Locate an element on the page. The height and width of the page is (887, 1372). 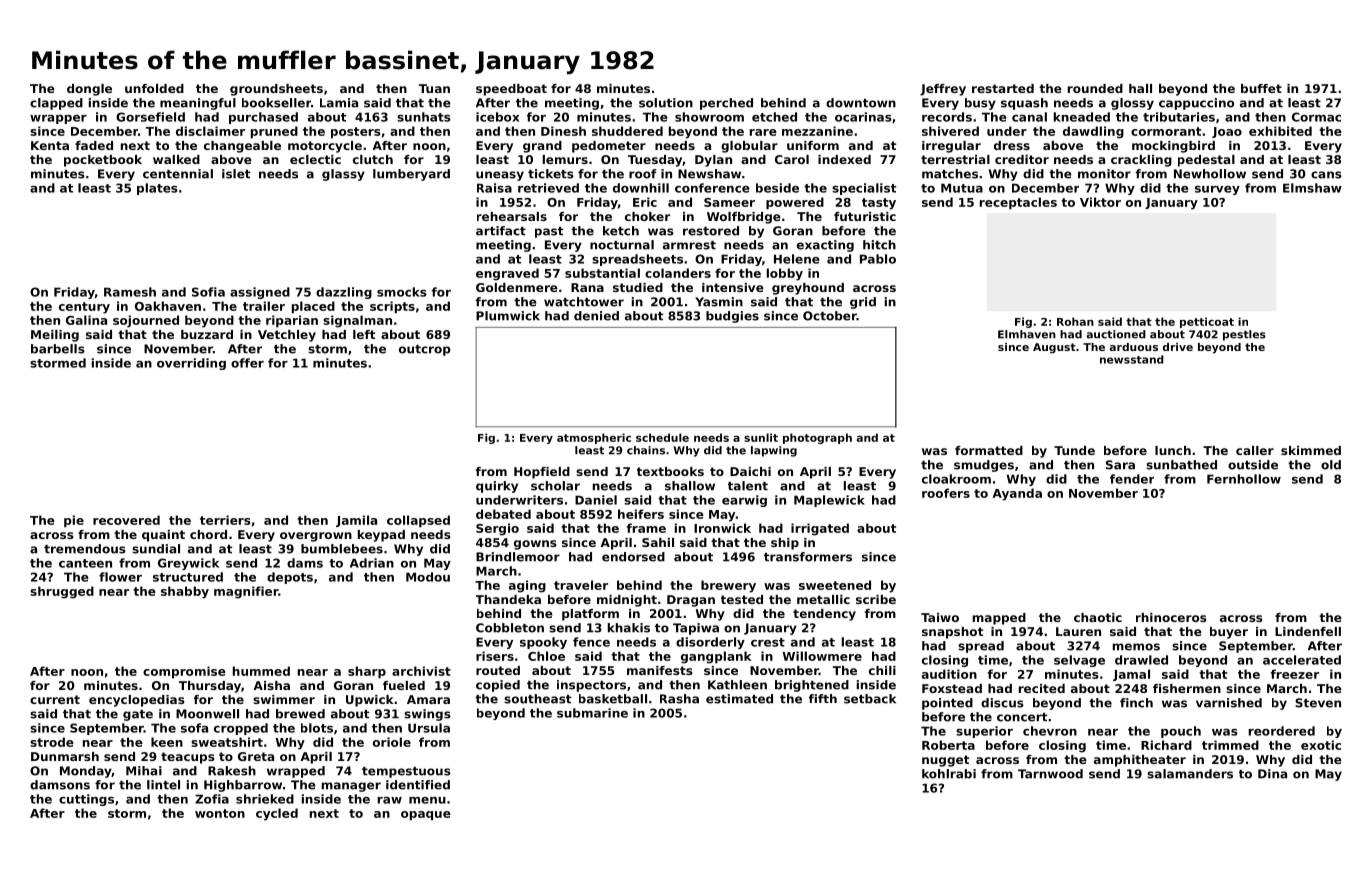
Jeffrey is located at coordinates (943, 90).
